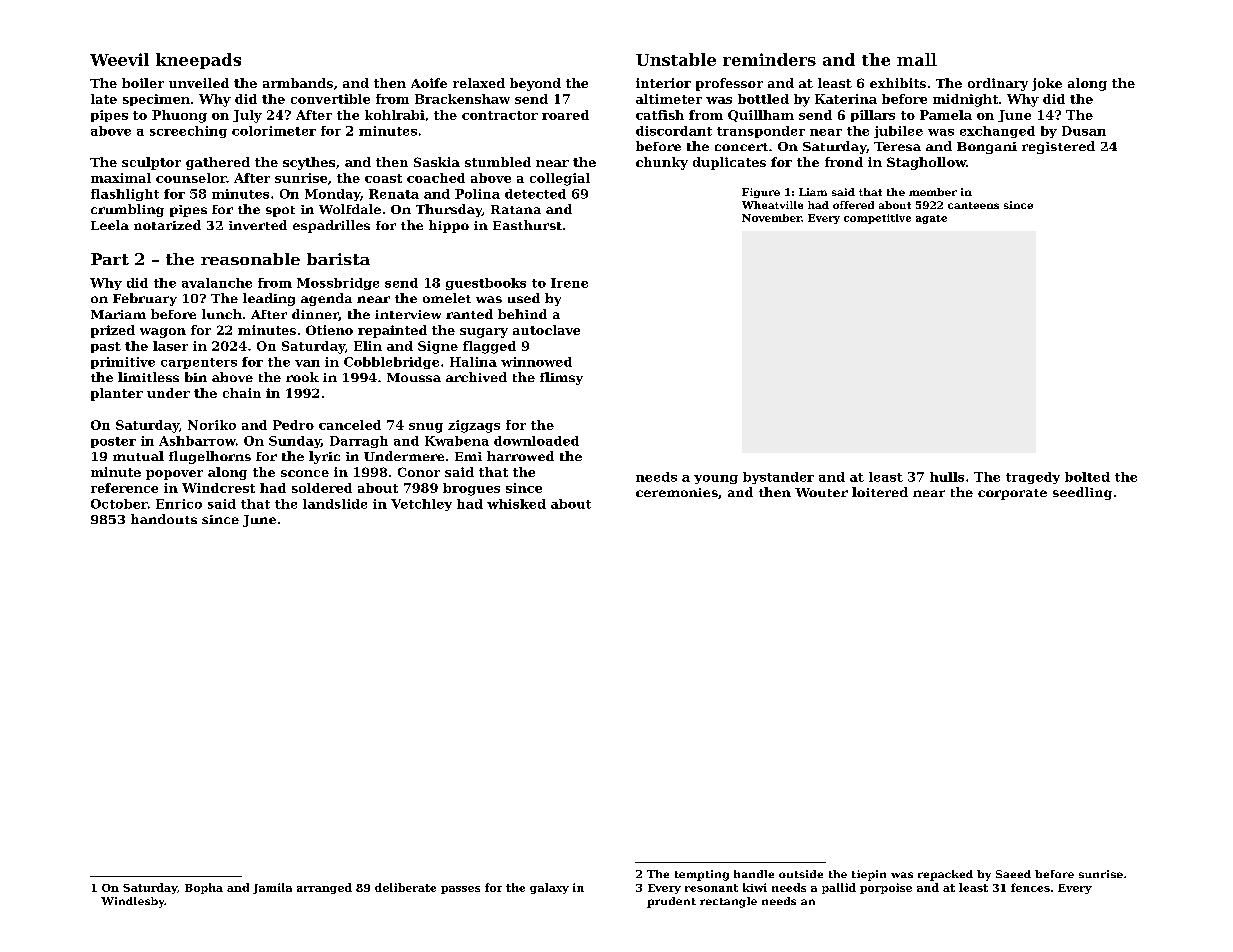  What do you see at coordinates (880, 492) in the screenshot?
I see `loitered` at bounding box center [880, 492].
